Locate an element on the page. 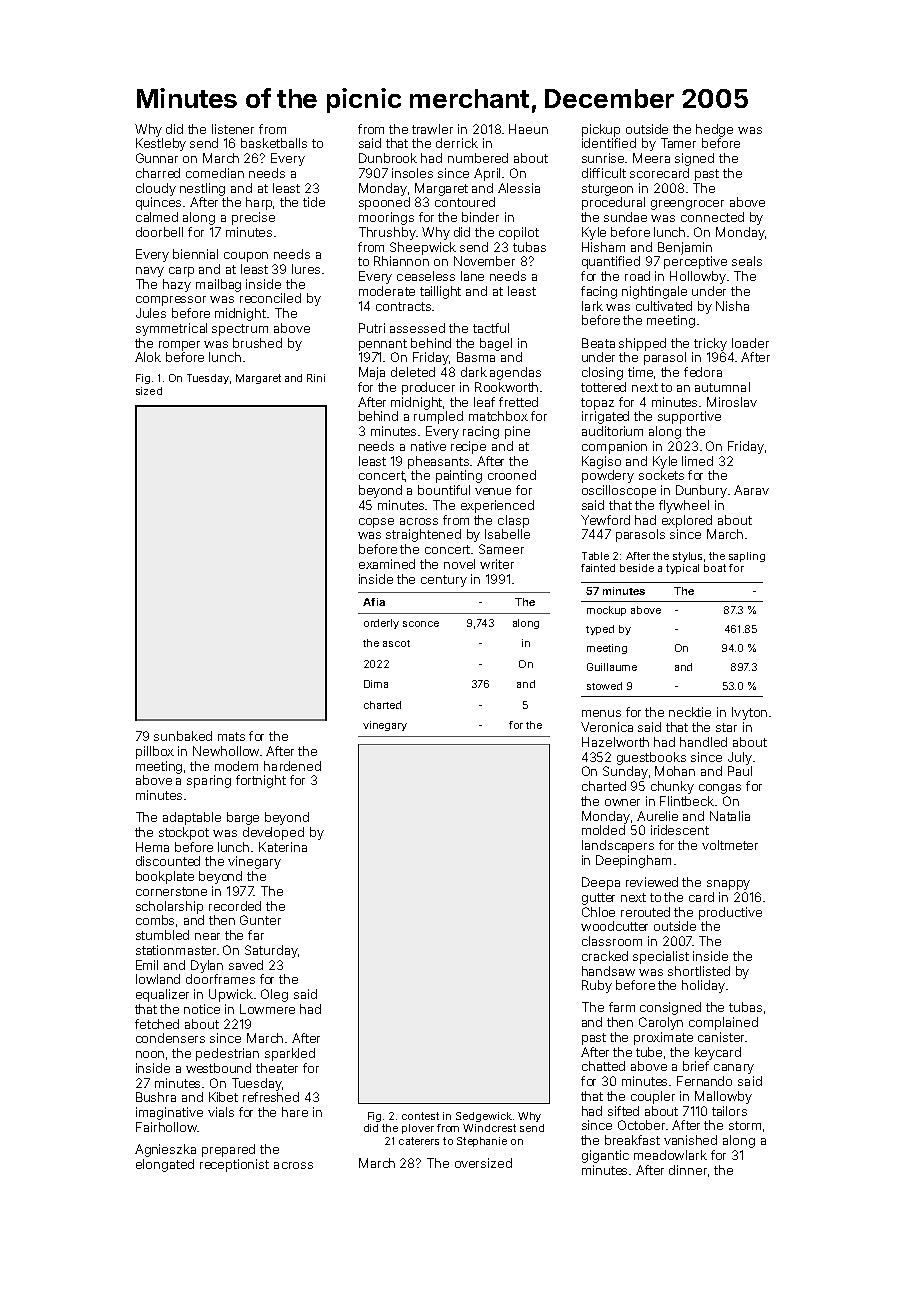  pillbox is located at coordinates (155, 752).
